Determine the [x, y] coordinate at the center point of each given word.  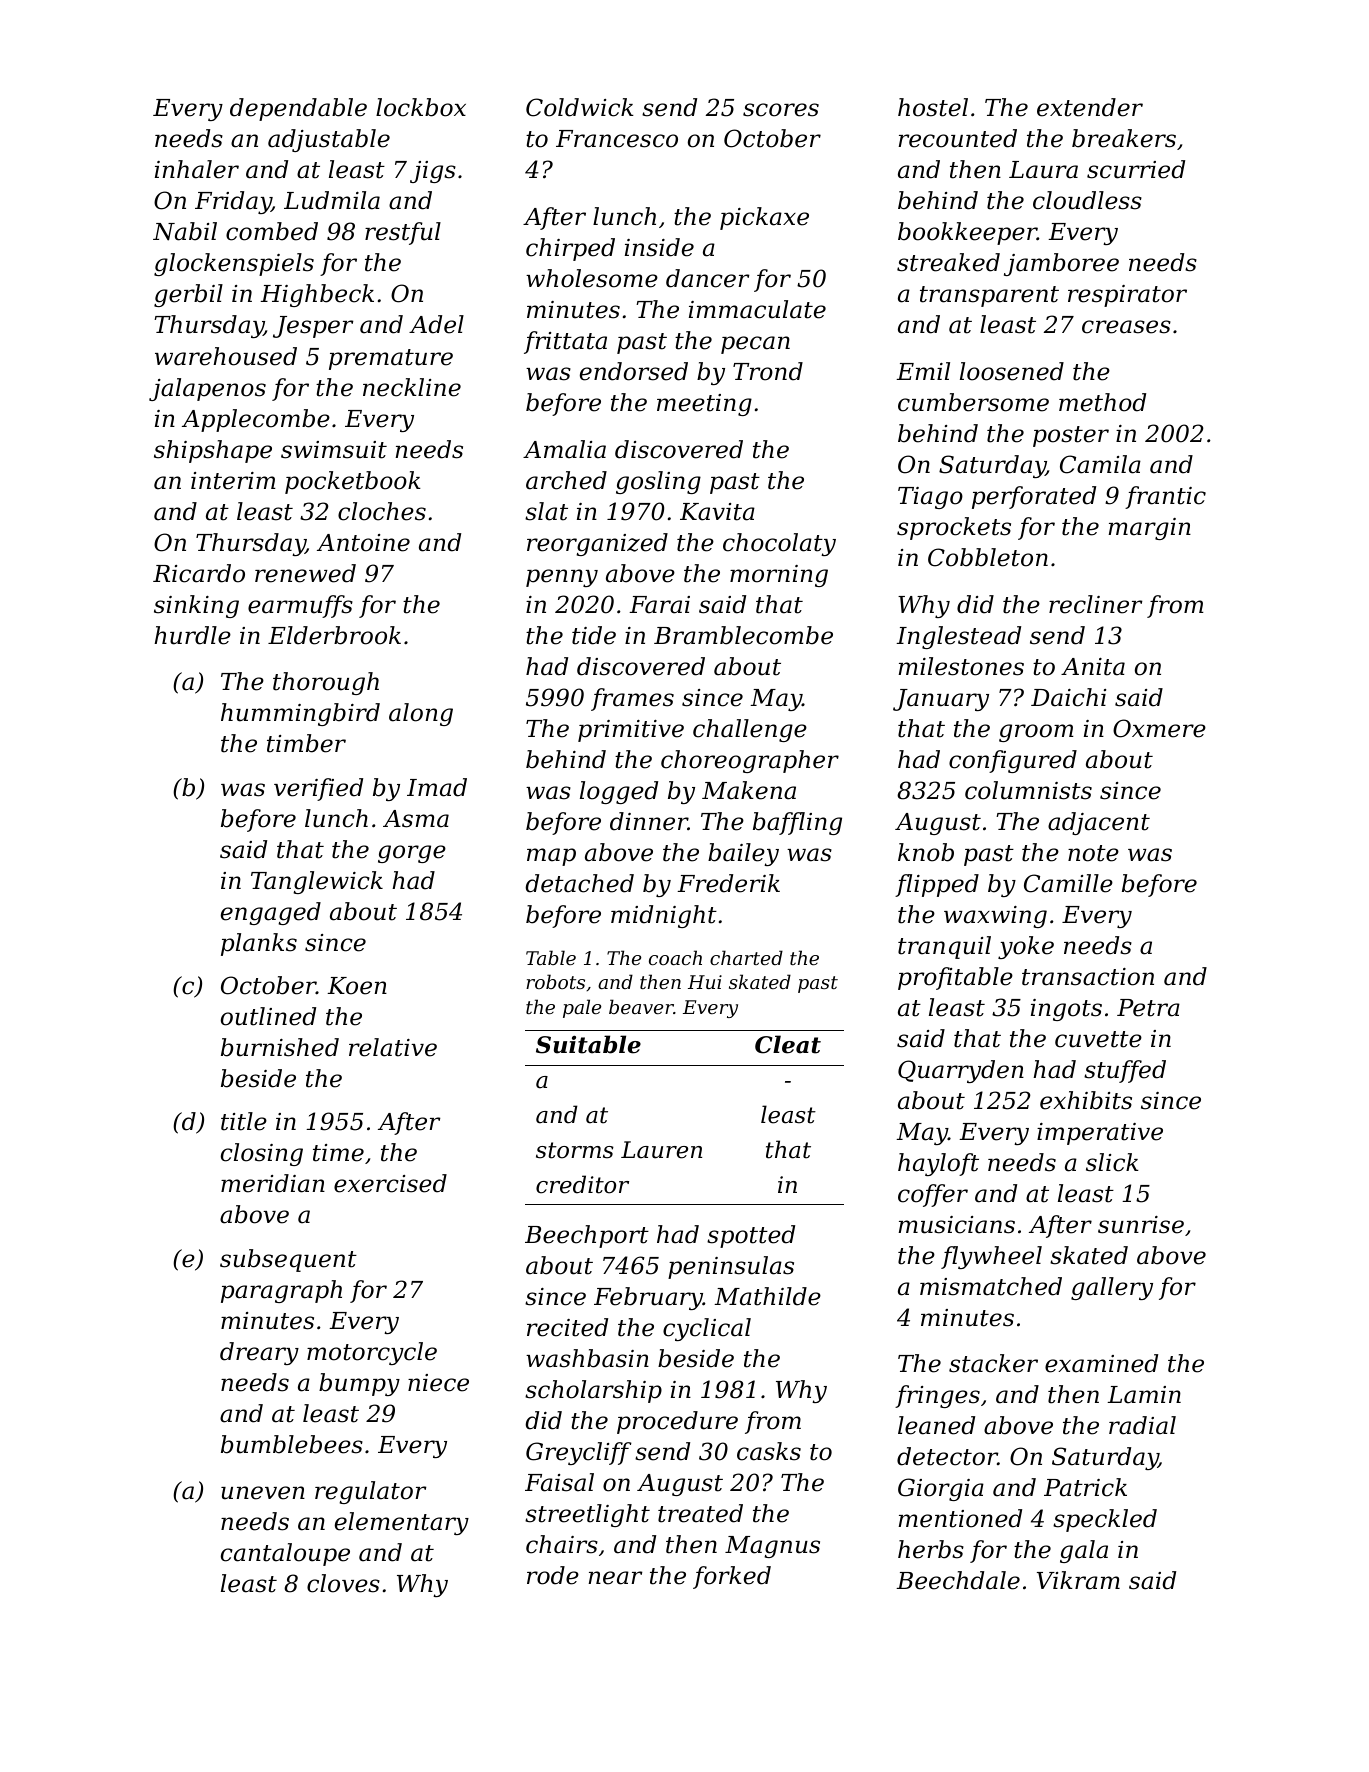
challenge [750, 730]
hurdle [192, 635]
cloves [343, 1583]
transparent [989, 296]
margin [1150, 529]
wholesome [592, 278]
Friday [233, 202]
